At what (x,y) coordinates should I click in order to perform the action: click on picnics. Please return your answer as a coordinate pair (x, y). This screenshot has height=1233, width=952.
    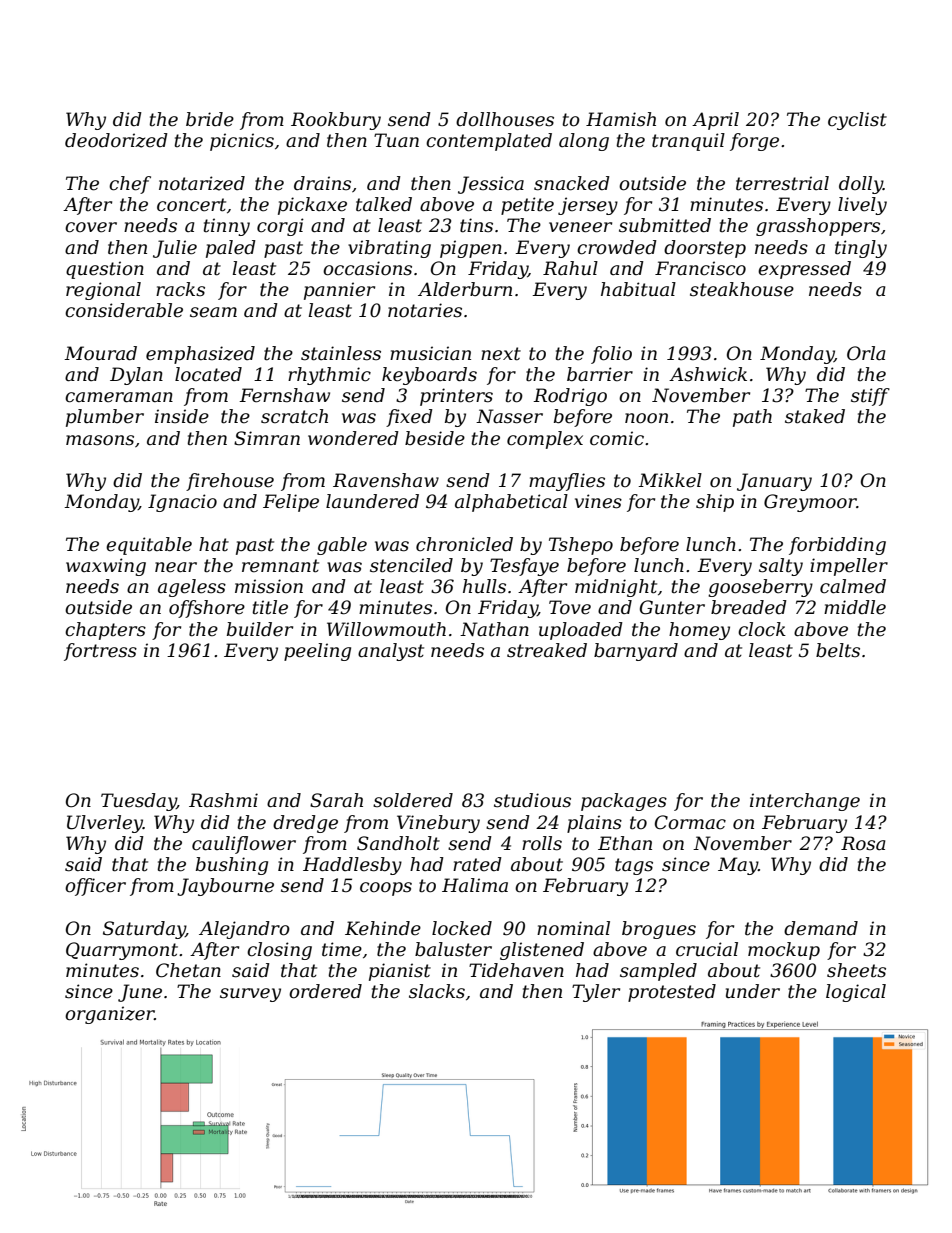
    Looking at the image, I should click on (242, 142).
